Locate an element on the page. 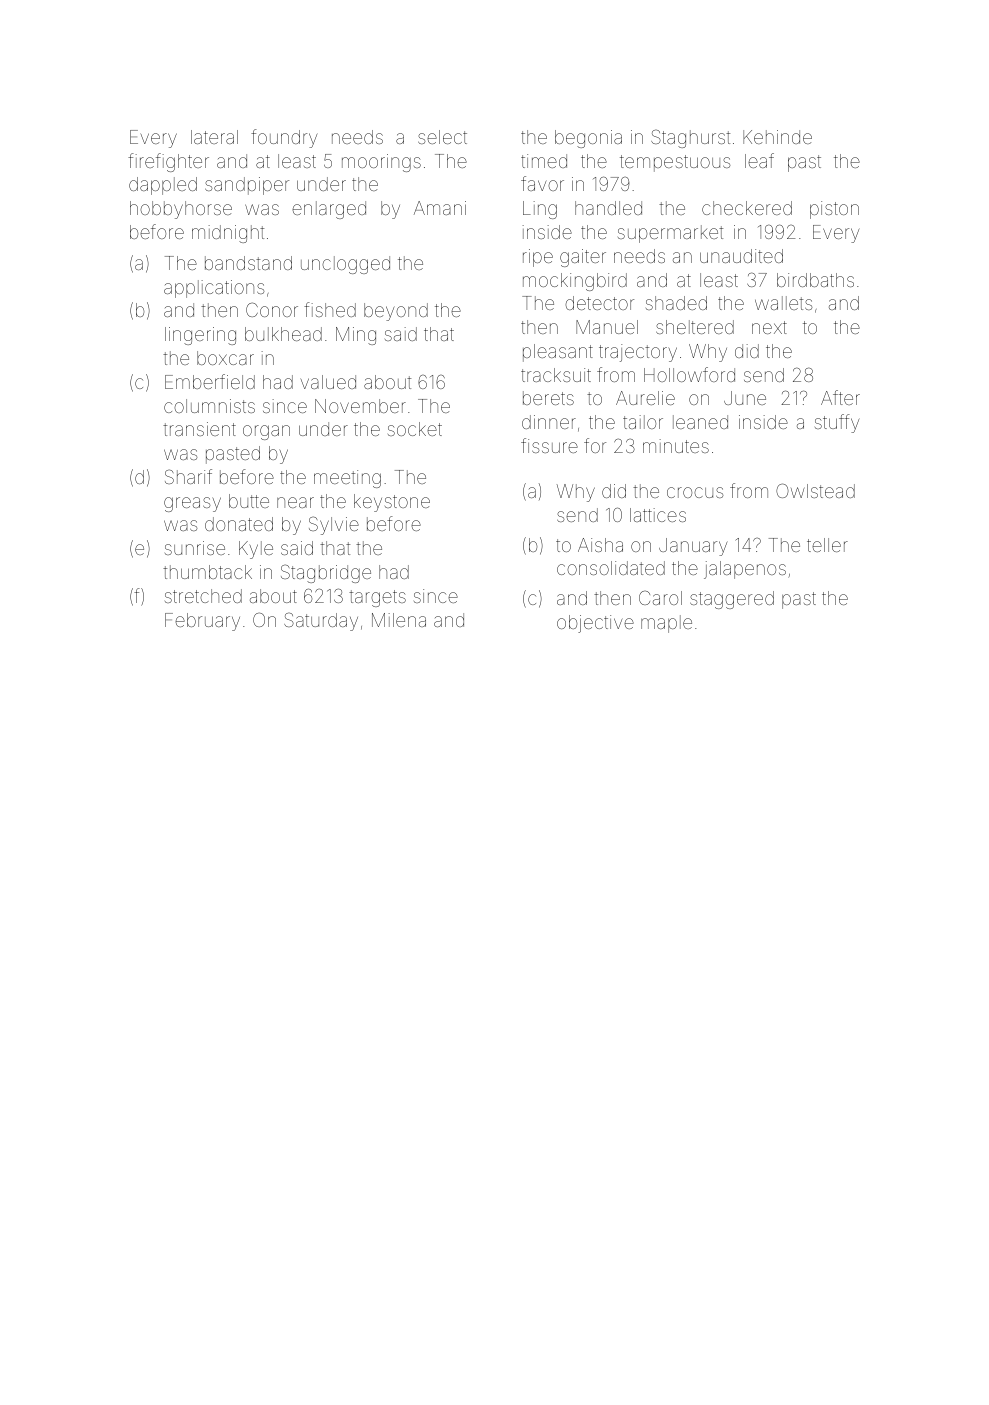 This document has width=989, height=1405. lateral is located at coordinates (214, 137).
